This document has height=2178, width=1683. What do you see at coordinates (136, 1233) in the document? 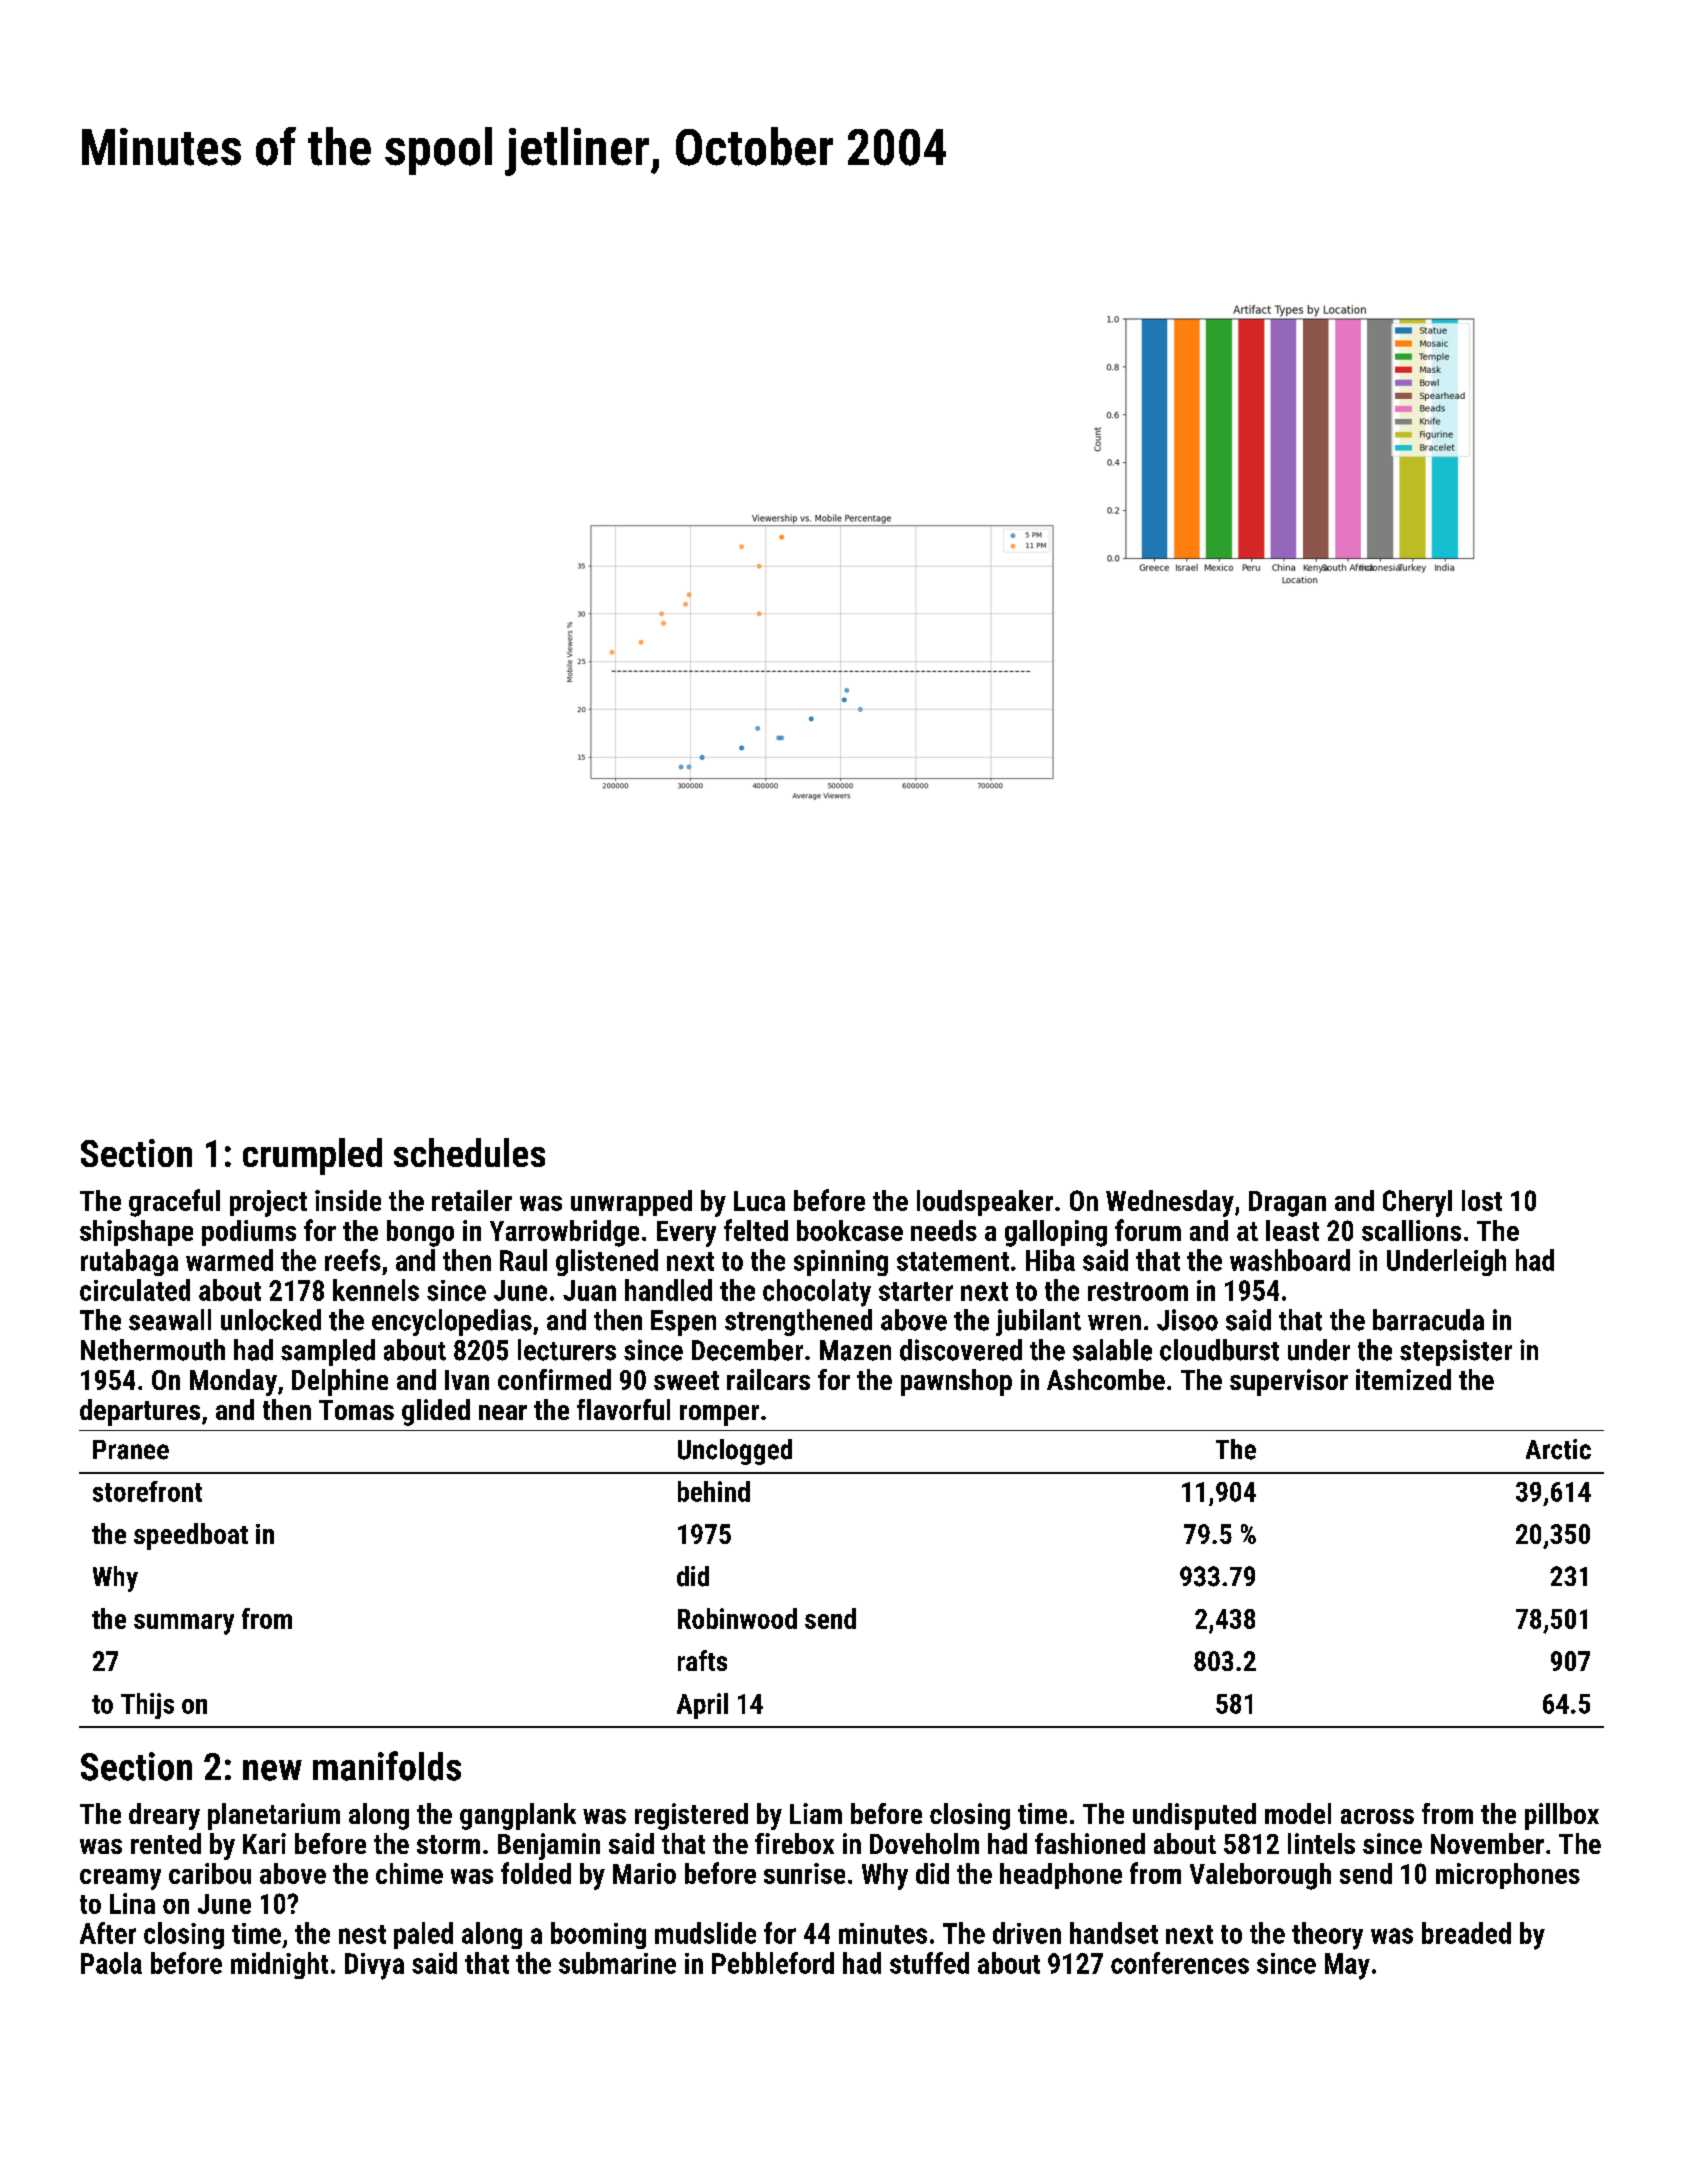
I see `shipshape` at bounding box center [136, 1233].
